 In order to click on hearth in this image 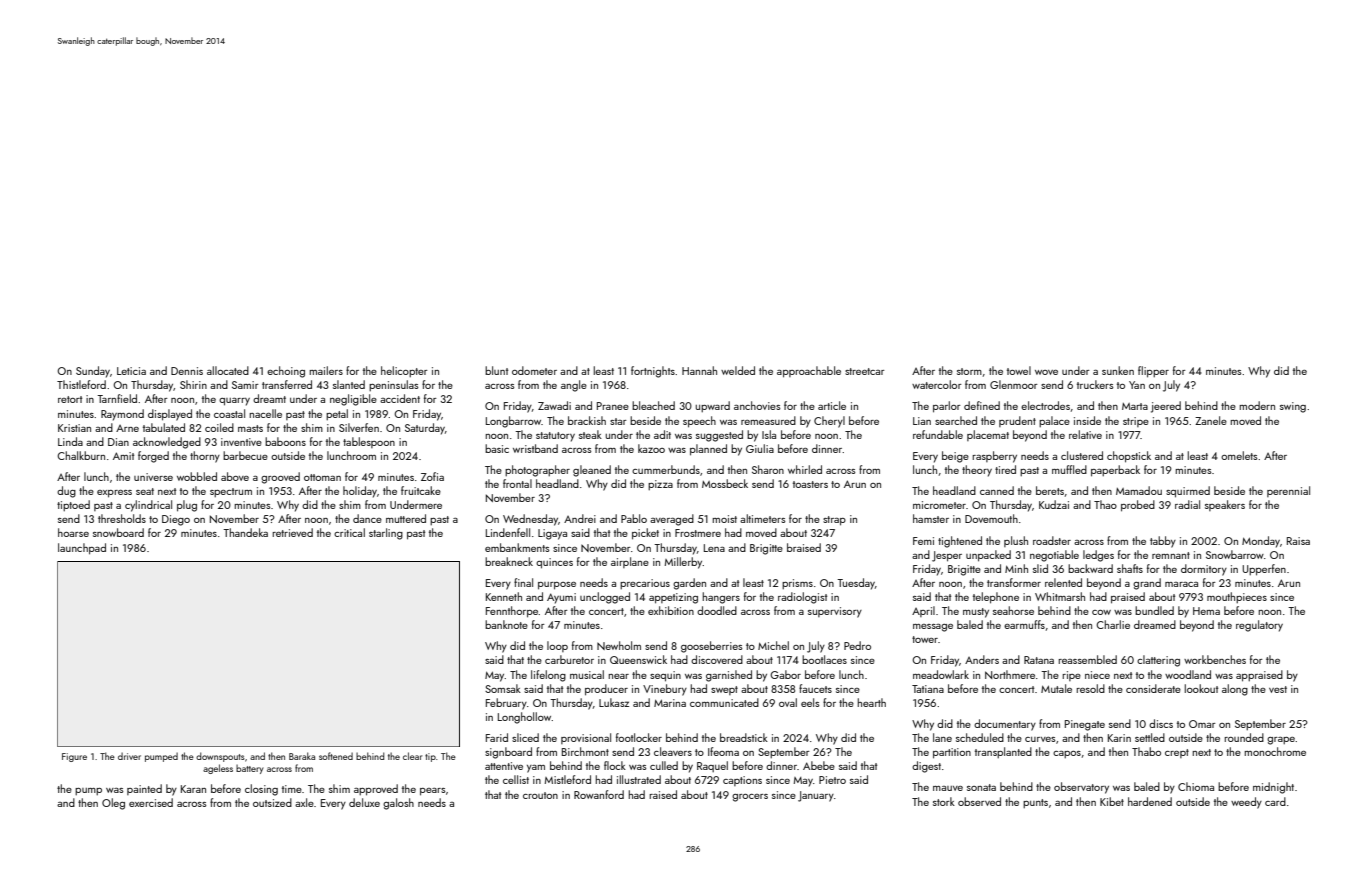, I will do `click(871, 702)`.
